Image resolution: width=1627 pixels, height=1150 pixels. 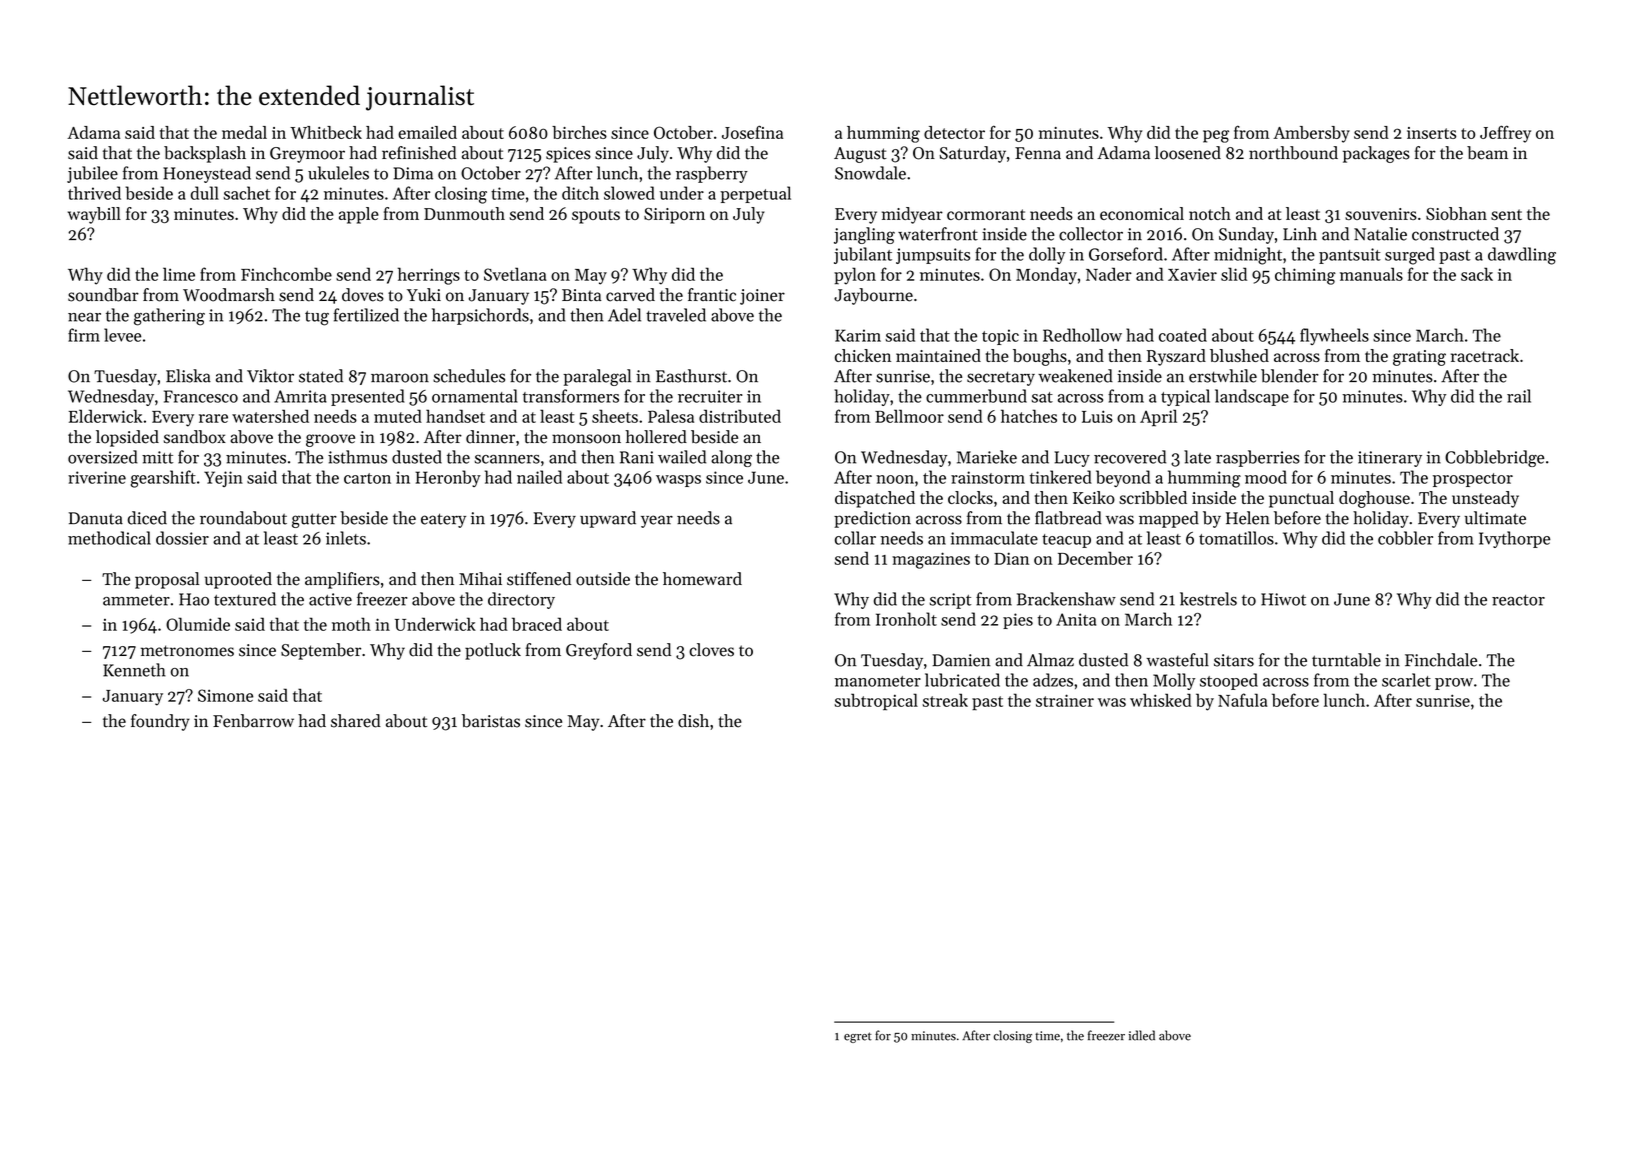 What do you see at coordinates (94, 215) in the screenshot?
I see `waybill` at bounding box center [94, 215].
